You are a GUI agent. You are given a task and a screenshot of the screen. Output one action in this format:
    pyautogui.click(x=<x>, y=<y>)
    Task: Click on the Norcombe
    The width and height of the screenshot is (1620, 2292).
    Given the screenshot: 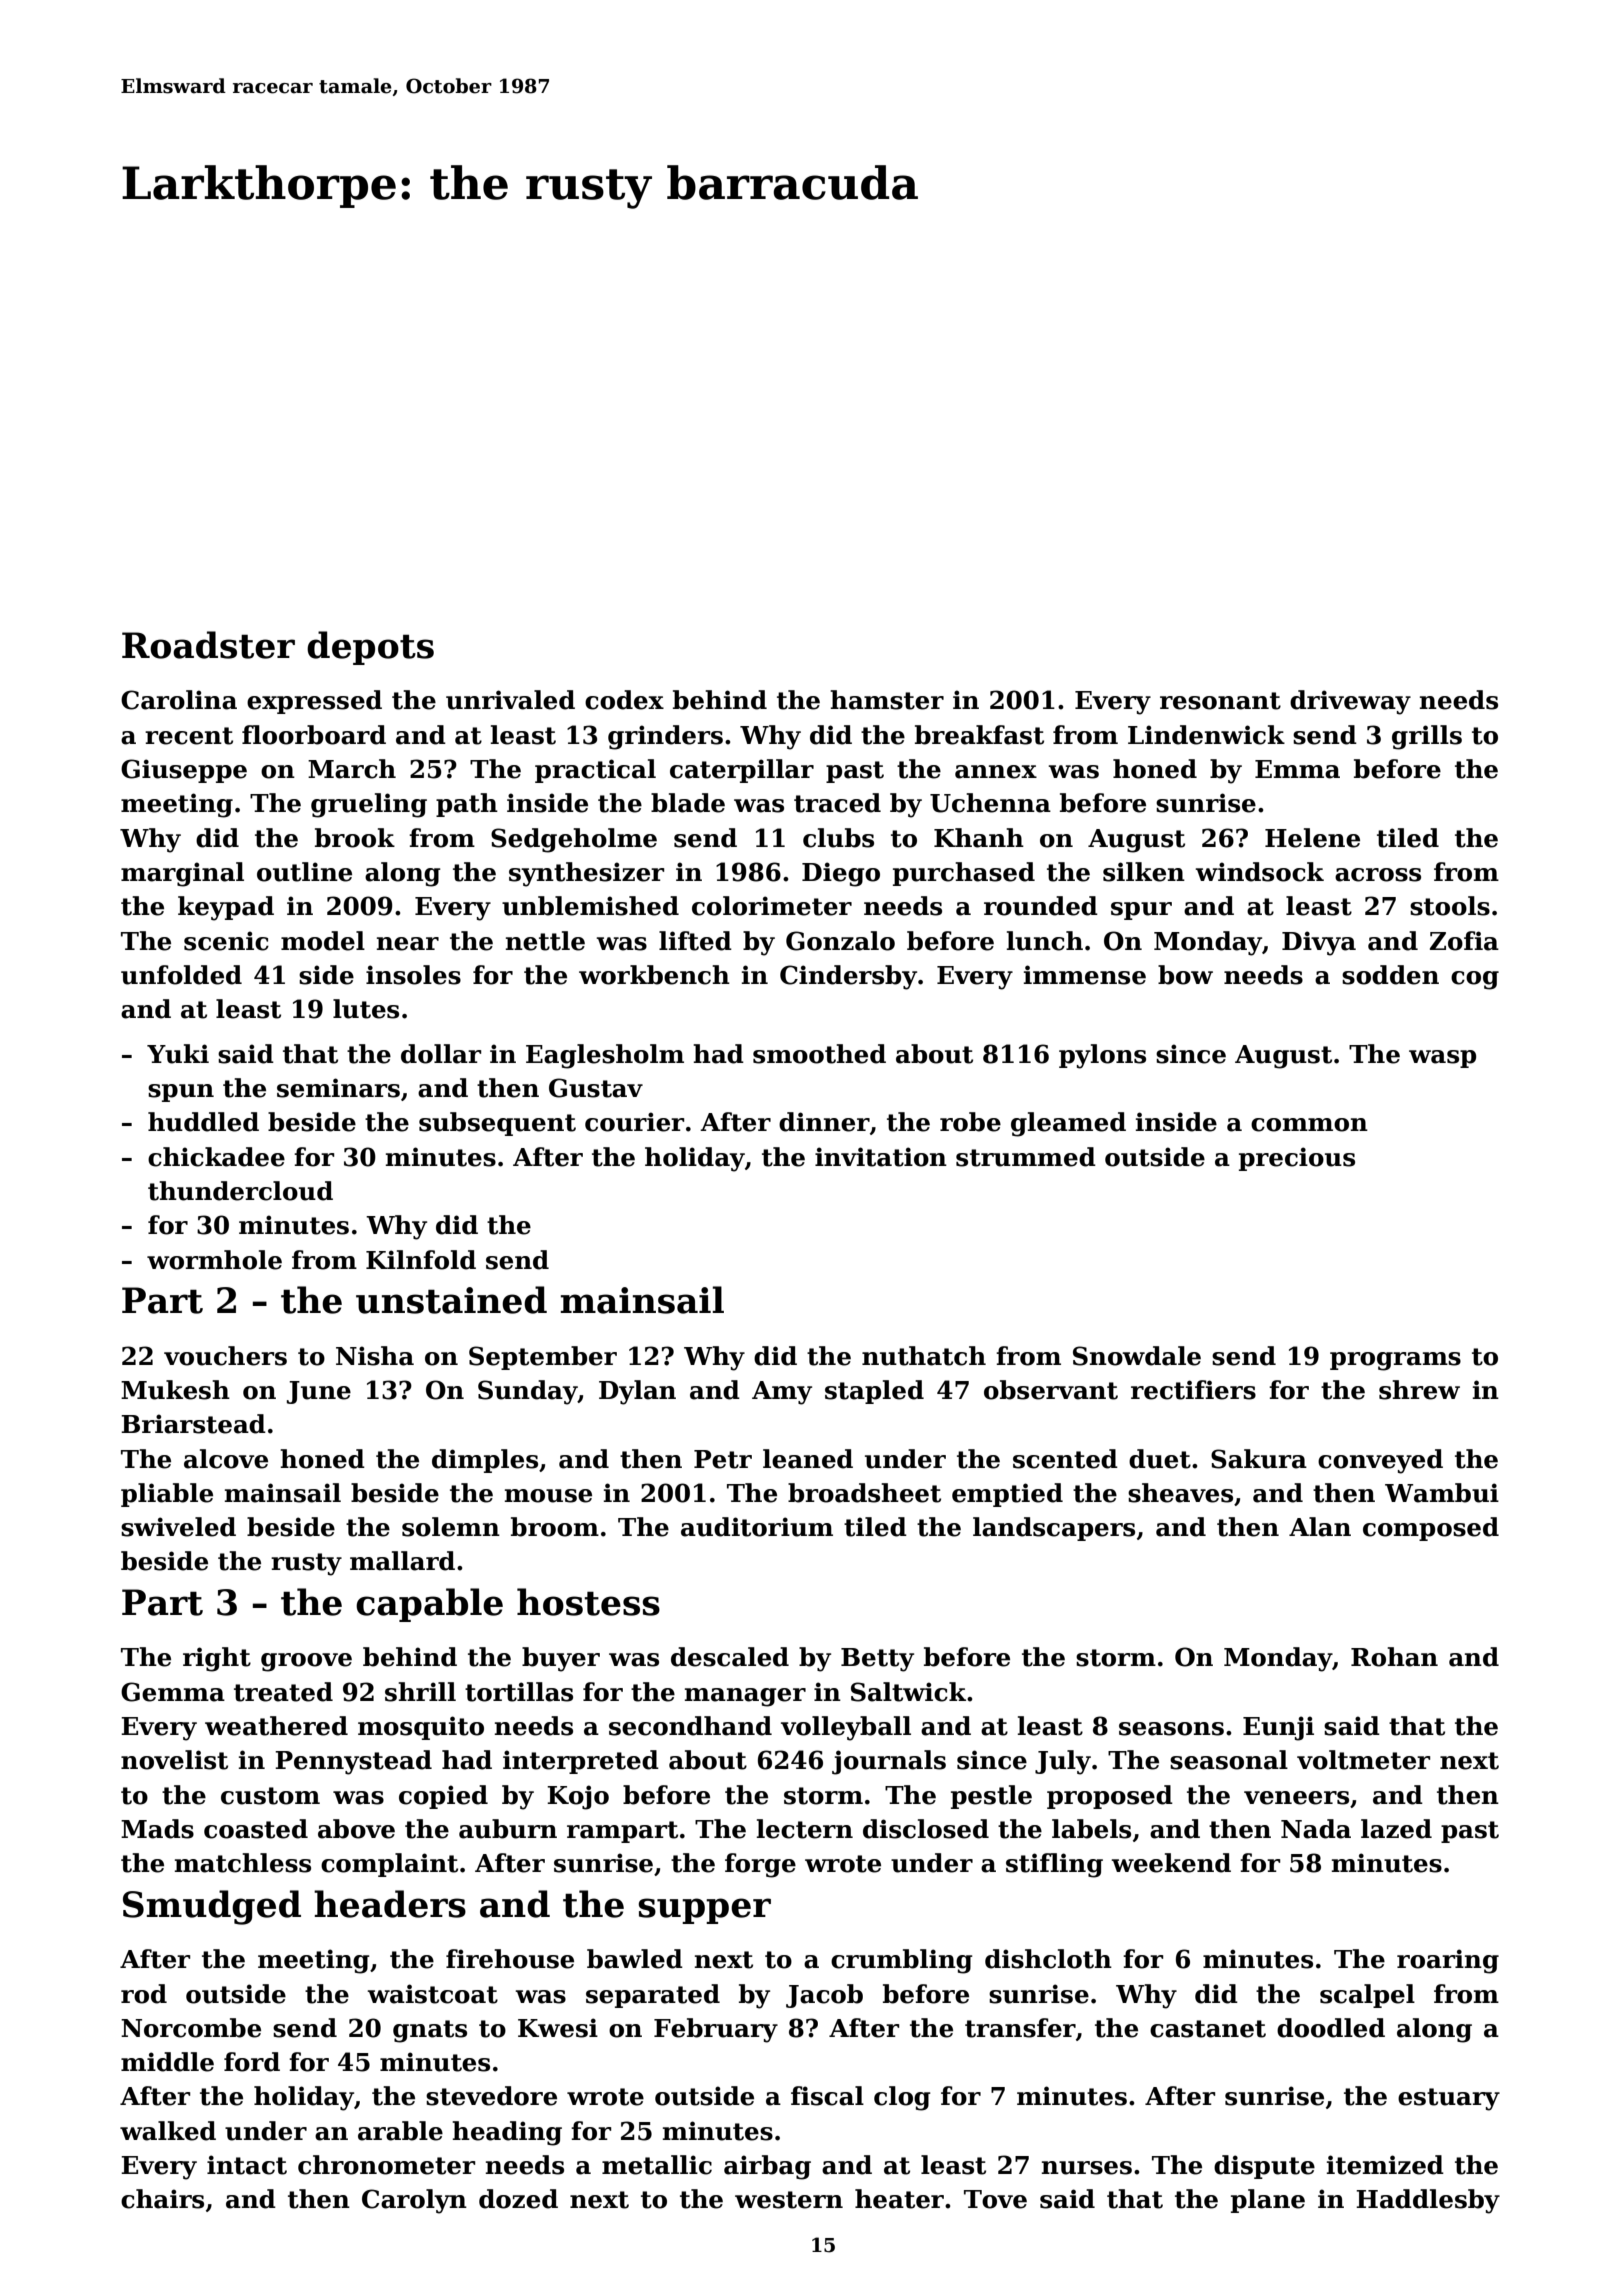 What is the action you would take?
    pyautogui.click(x=191, y=2028)
